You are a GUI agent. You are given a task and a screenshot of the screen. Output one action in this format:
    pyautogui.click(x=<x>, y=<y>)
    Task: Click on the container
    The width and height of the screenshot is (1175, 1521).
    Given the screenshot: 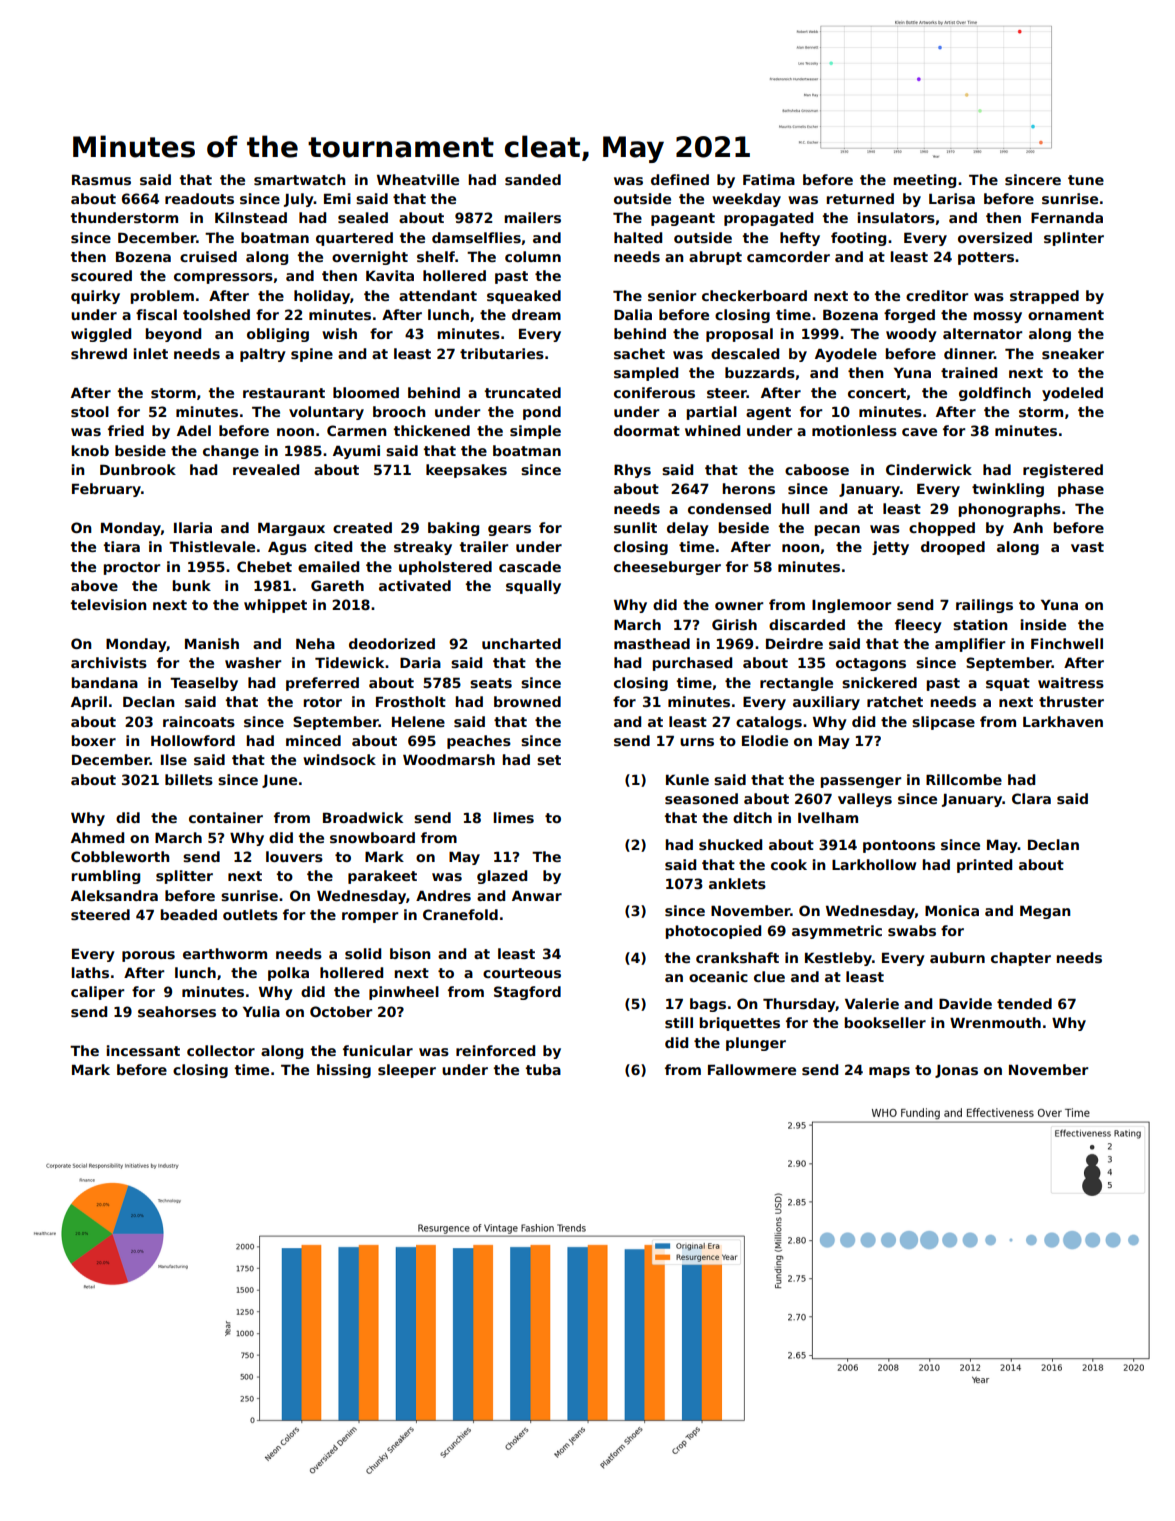 What is the action you would take?
    pyautogui.click(x=226, y=817)
